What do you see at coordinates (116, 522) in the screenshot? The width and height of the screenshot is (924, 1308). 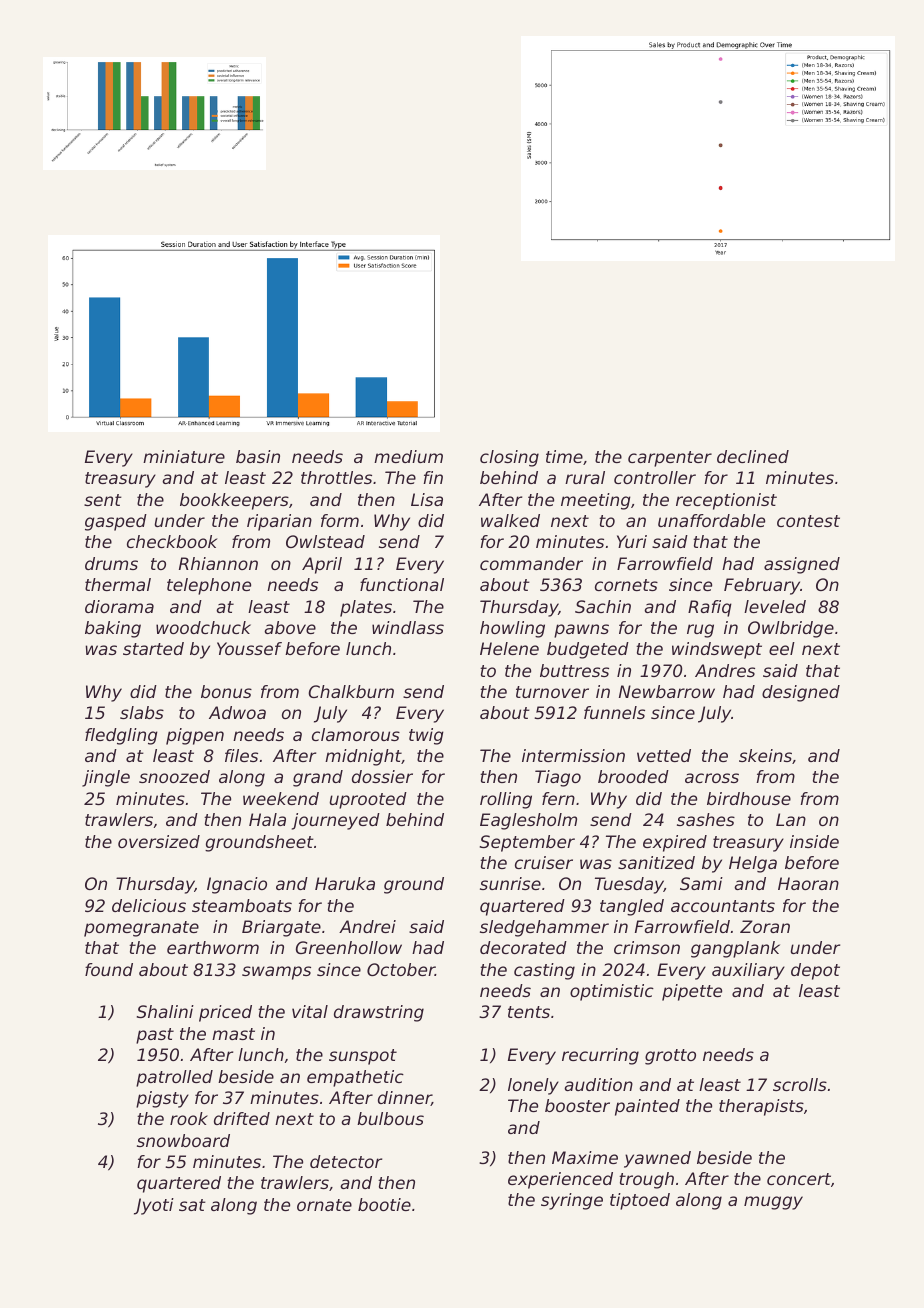 I see `gasped` at bounding box center [116, 522].
